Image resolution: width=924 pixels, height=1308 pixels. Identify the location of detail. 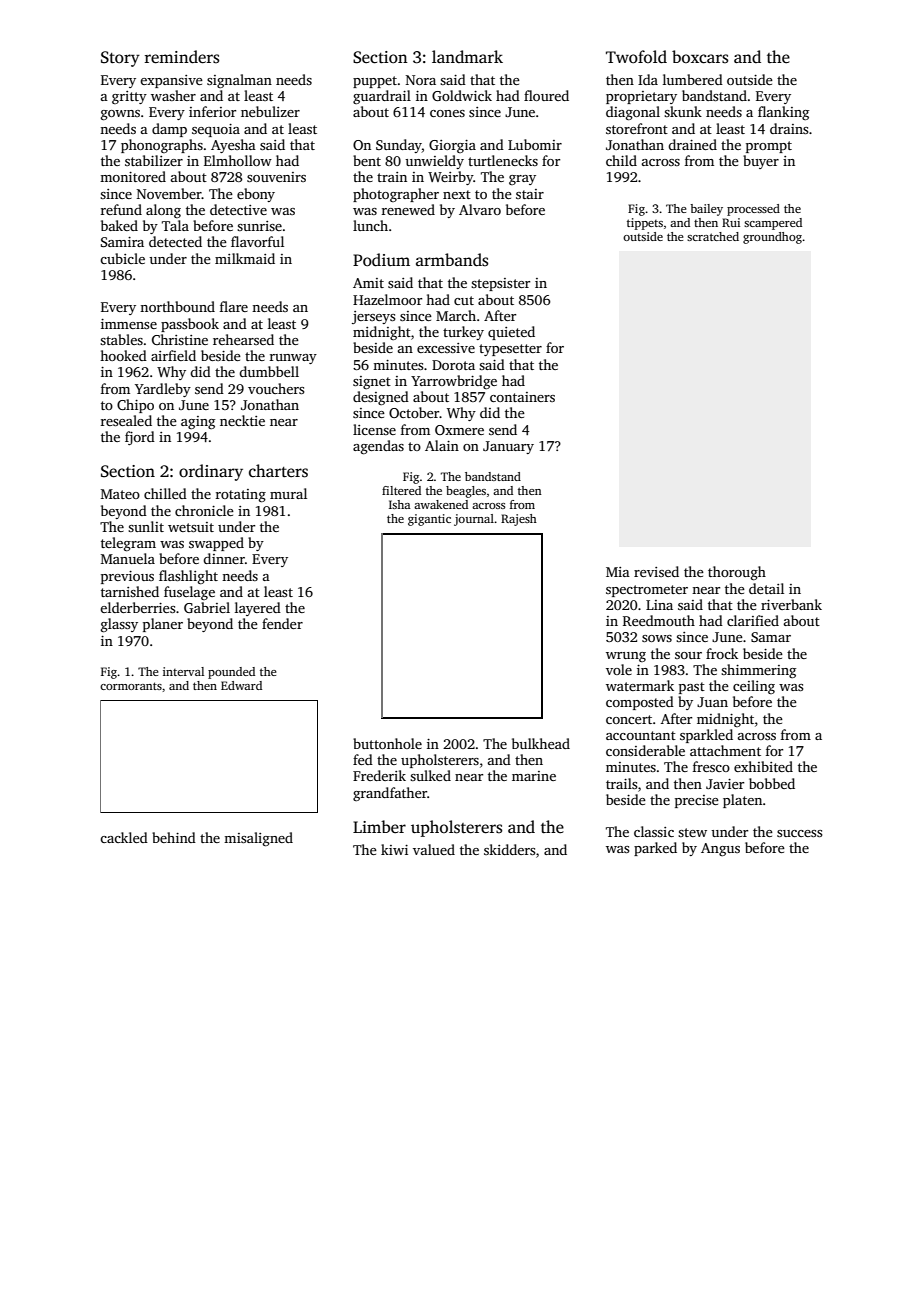
(766, 588).
